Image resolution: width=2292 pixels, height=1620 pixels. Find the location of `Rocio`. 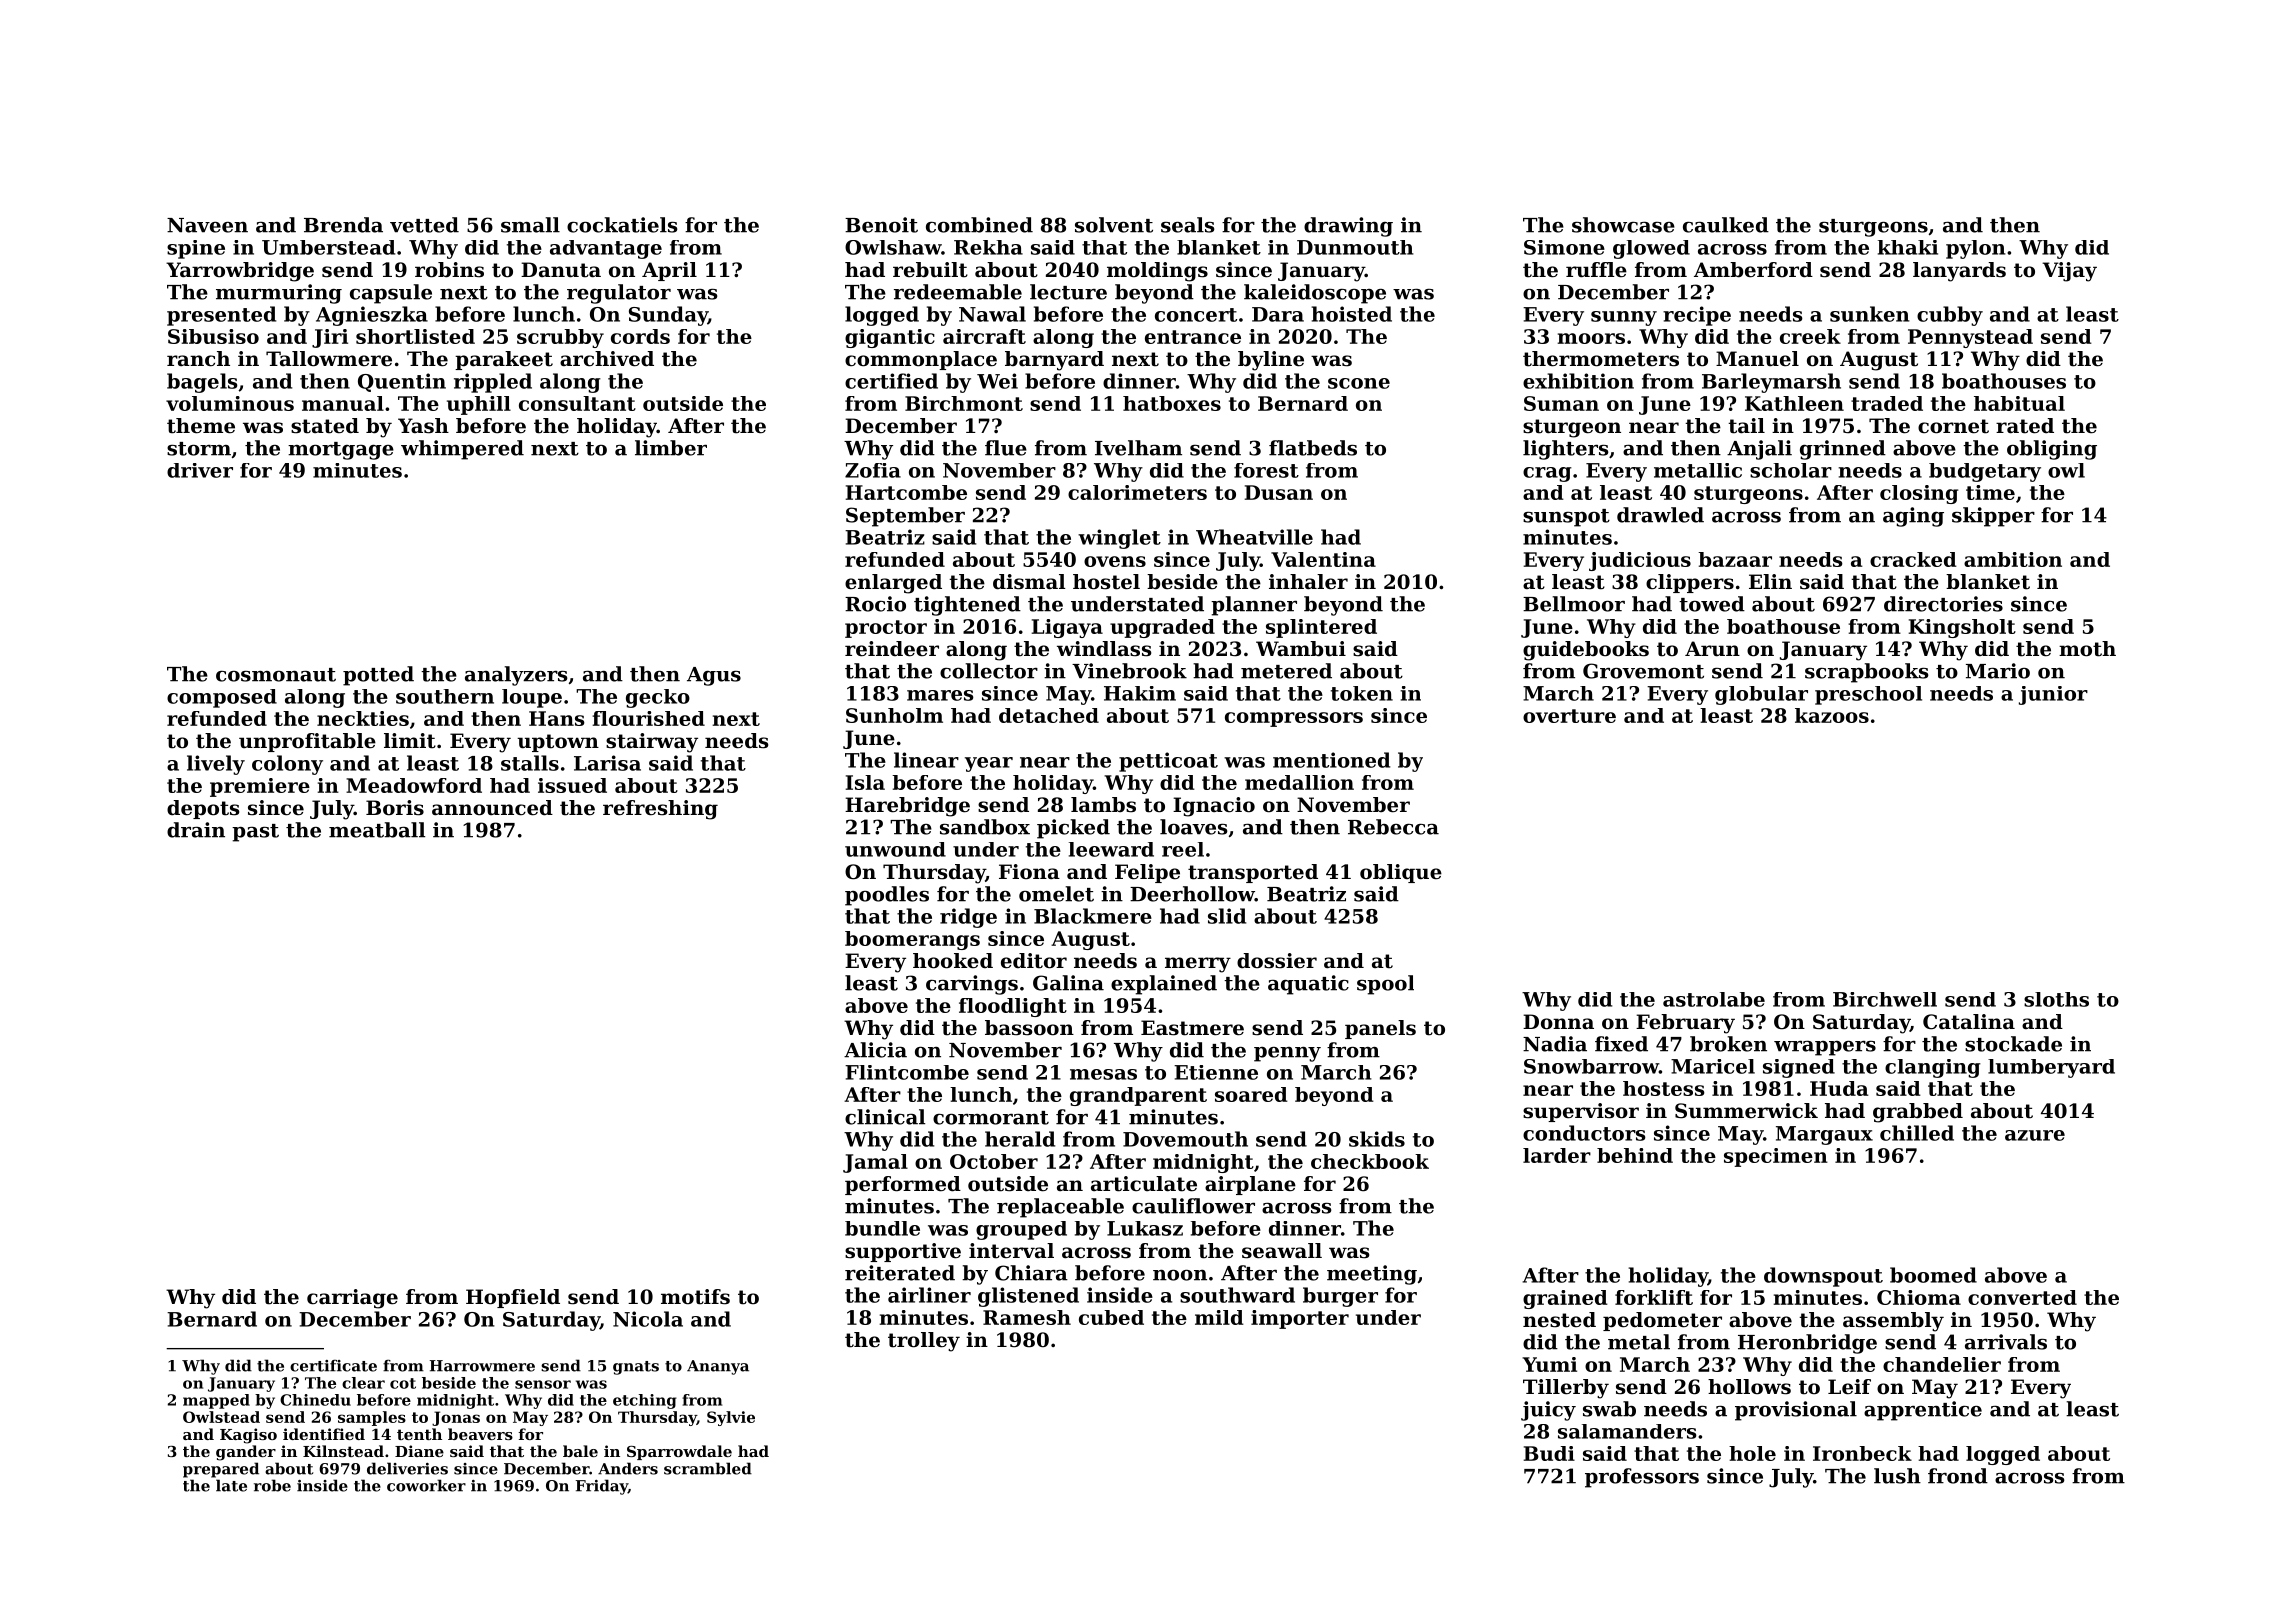

Rocio is located at coordinates (875, 604).
